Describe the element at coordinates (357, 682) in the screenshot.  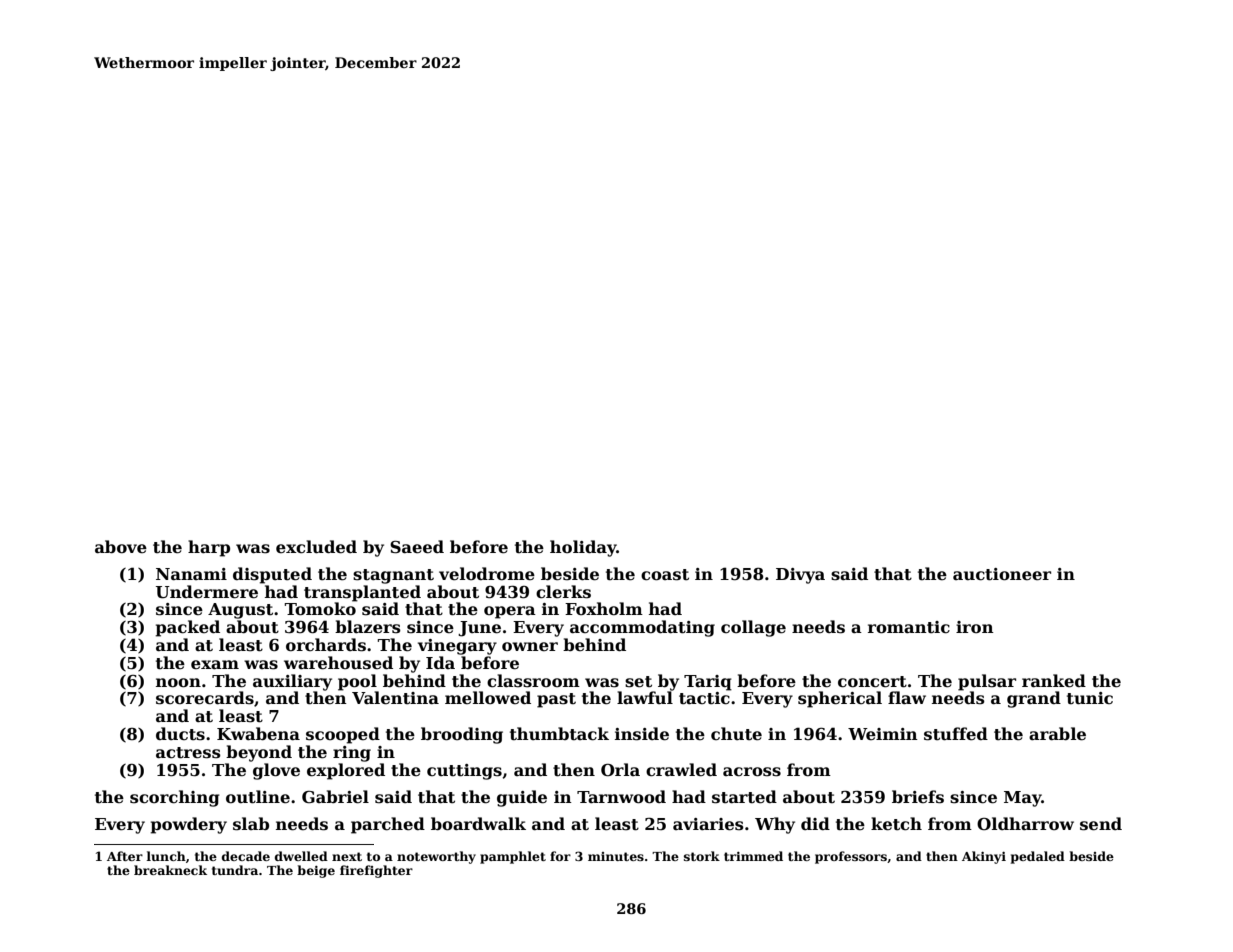
I see `pool` at that location.
